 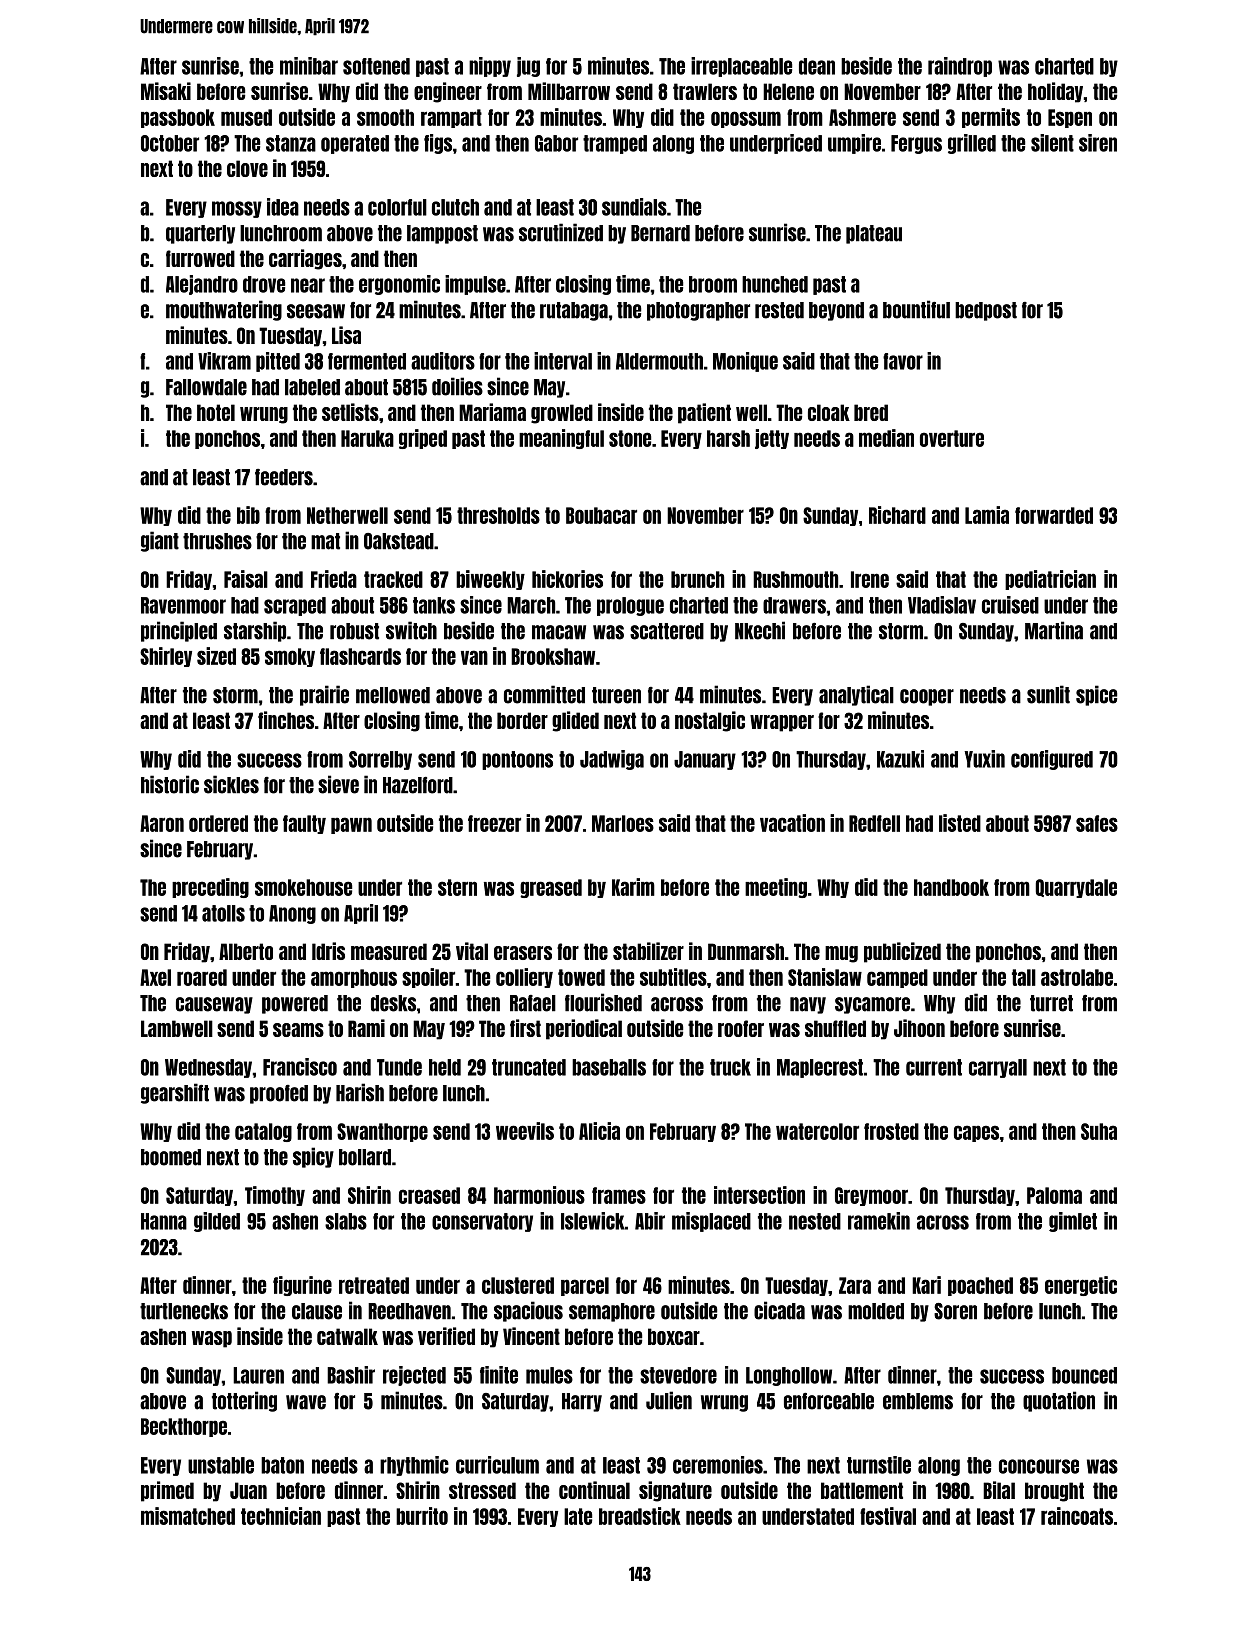 I want to click on committed, so click(x=544, y=694).
